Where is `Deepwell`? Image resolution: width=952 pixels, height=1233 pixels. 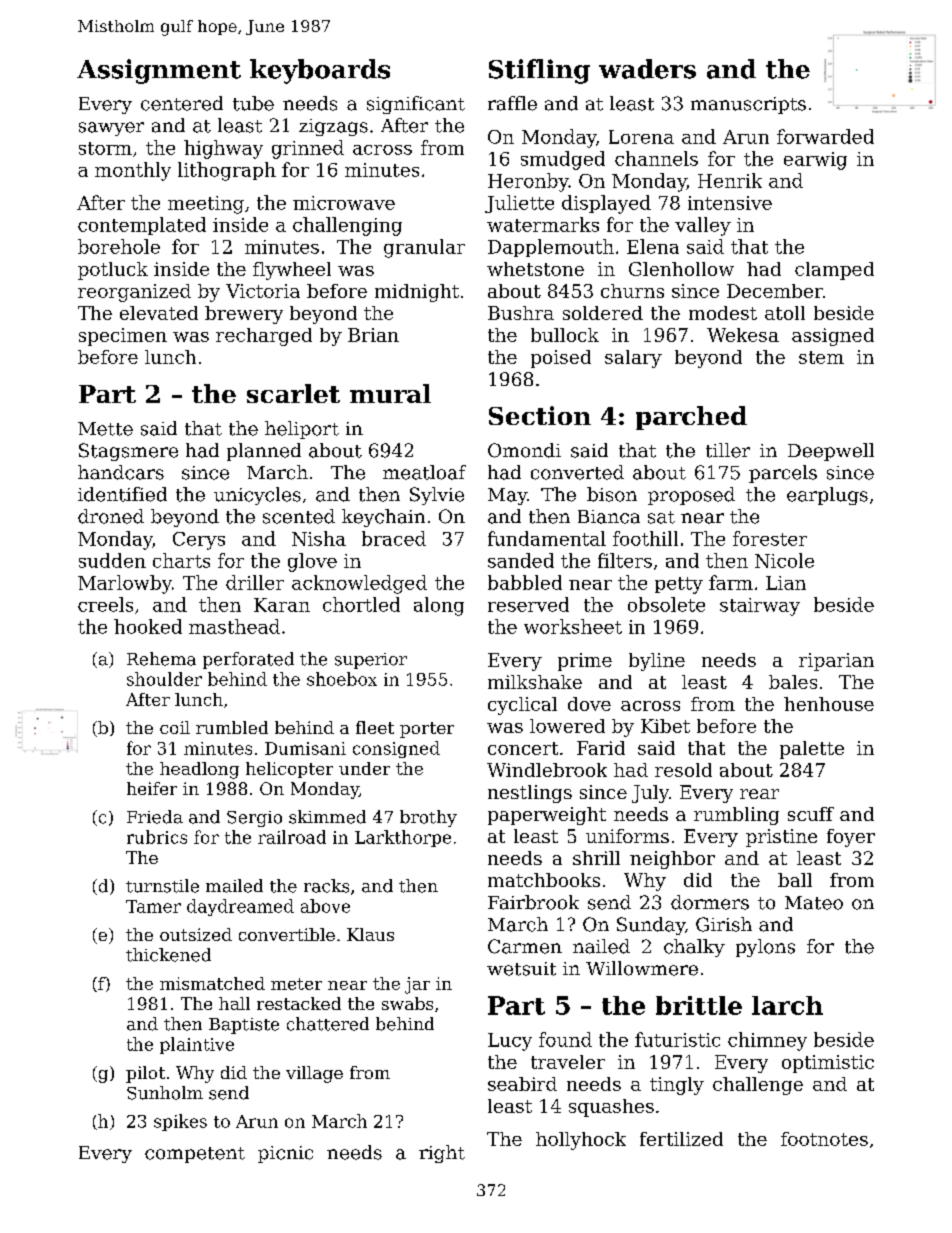 Deepwell is located at coordinates (831, 452).
